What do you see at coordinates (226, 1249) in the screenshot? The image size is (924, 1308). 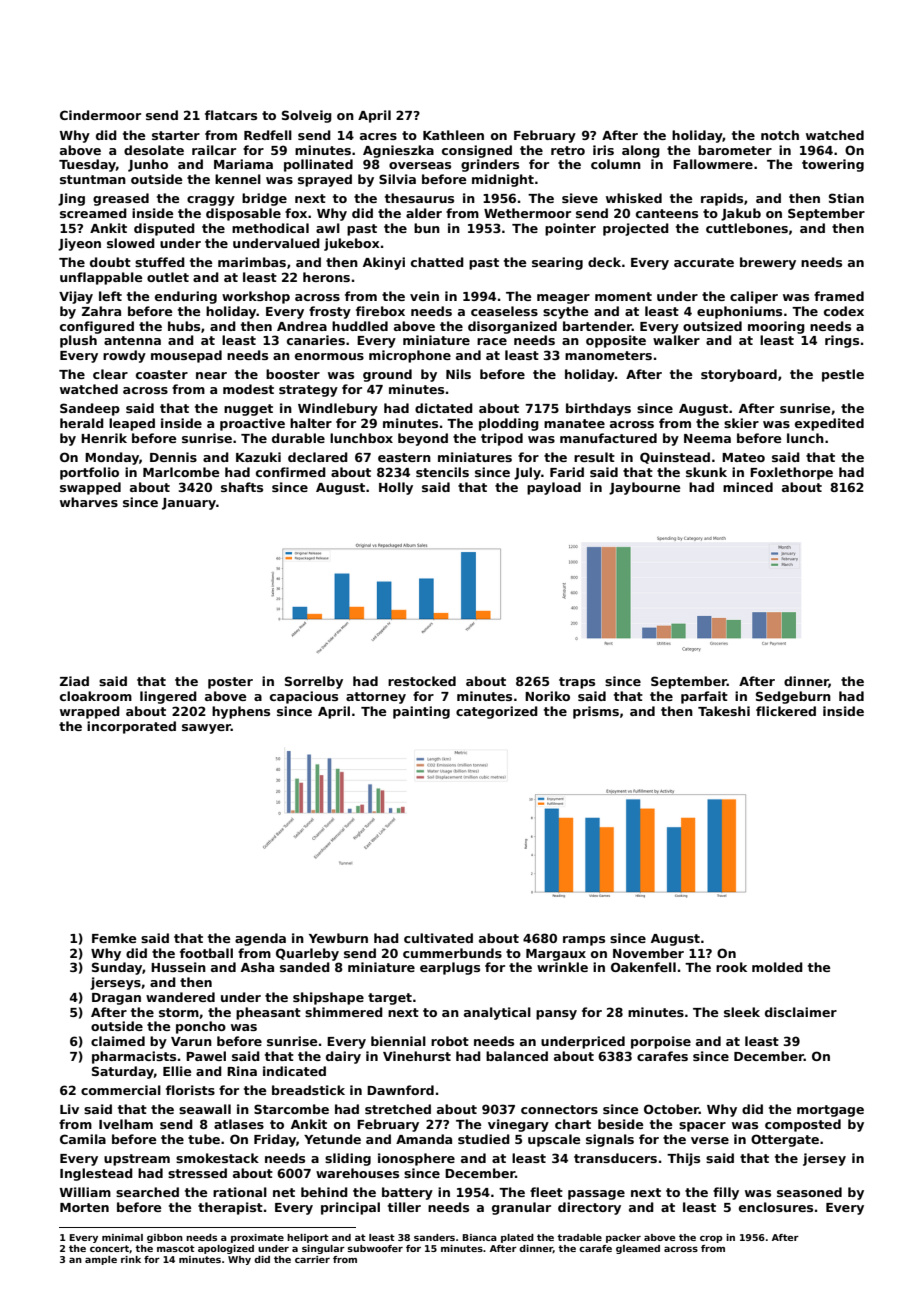 I see `apologized` at bounding box center [226, 1249].
